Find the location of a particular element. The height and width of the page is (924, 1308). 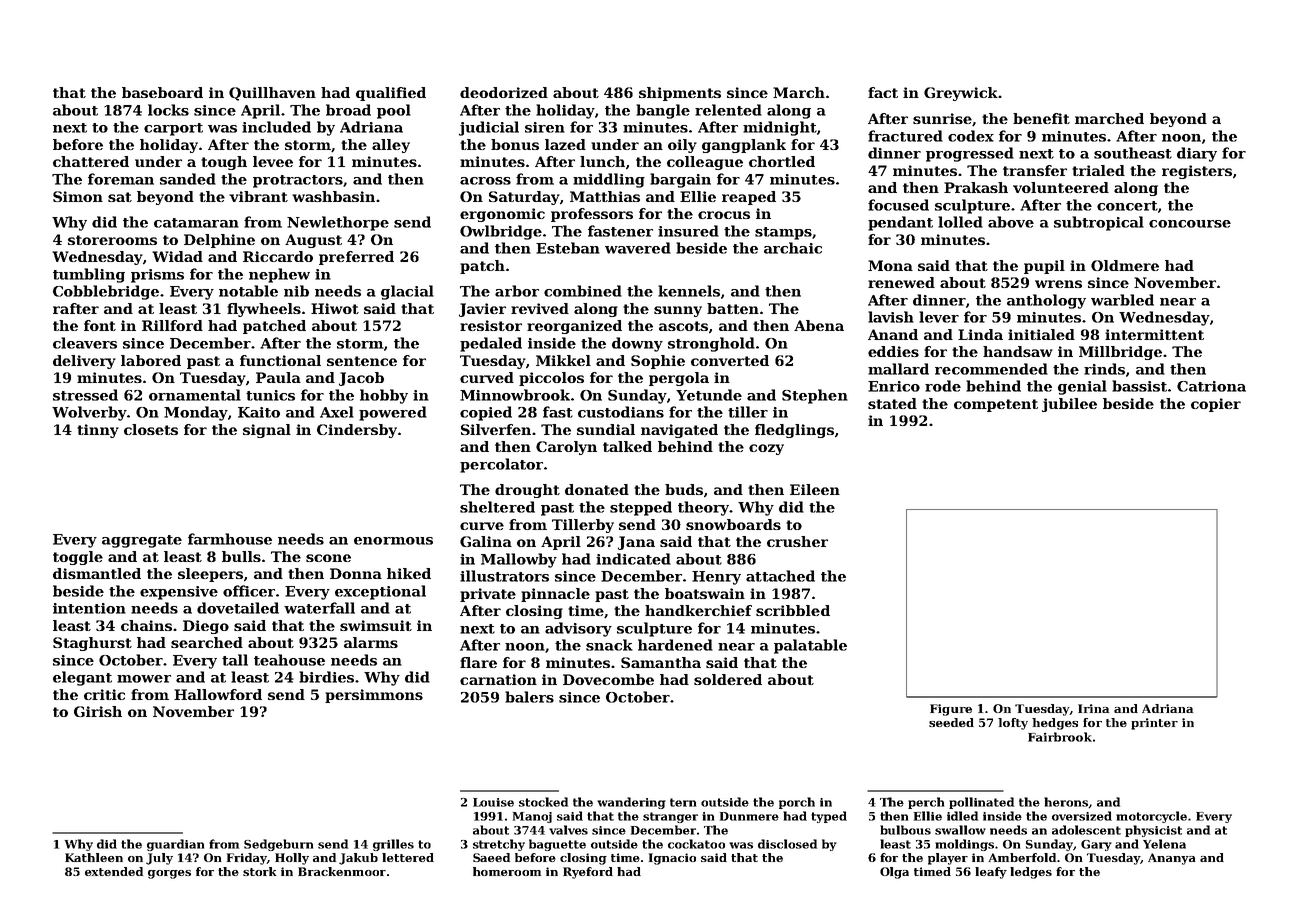

dismantled is located at coordinates (97, 573).
